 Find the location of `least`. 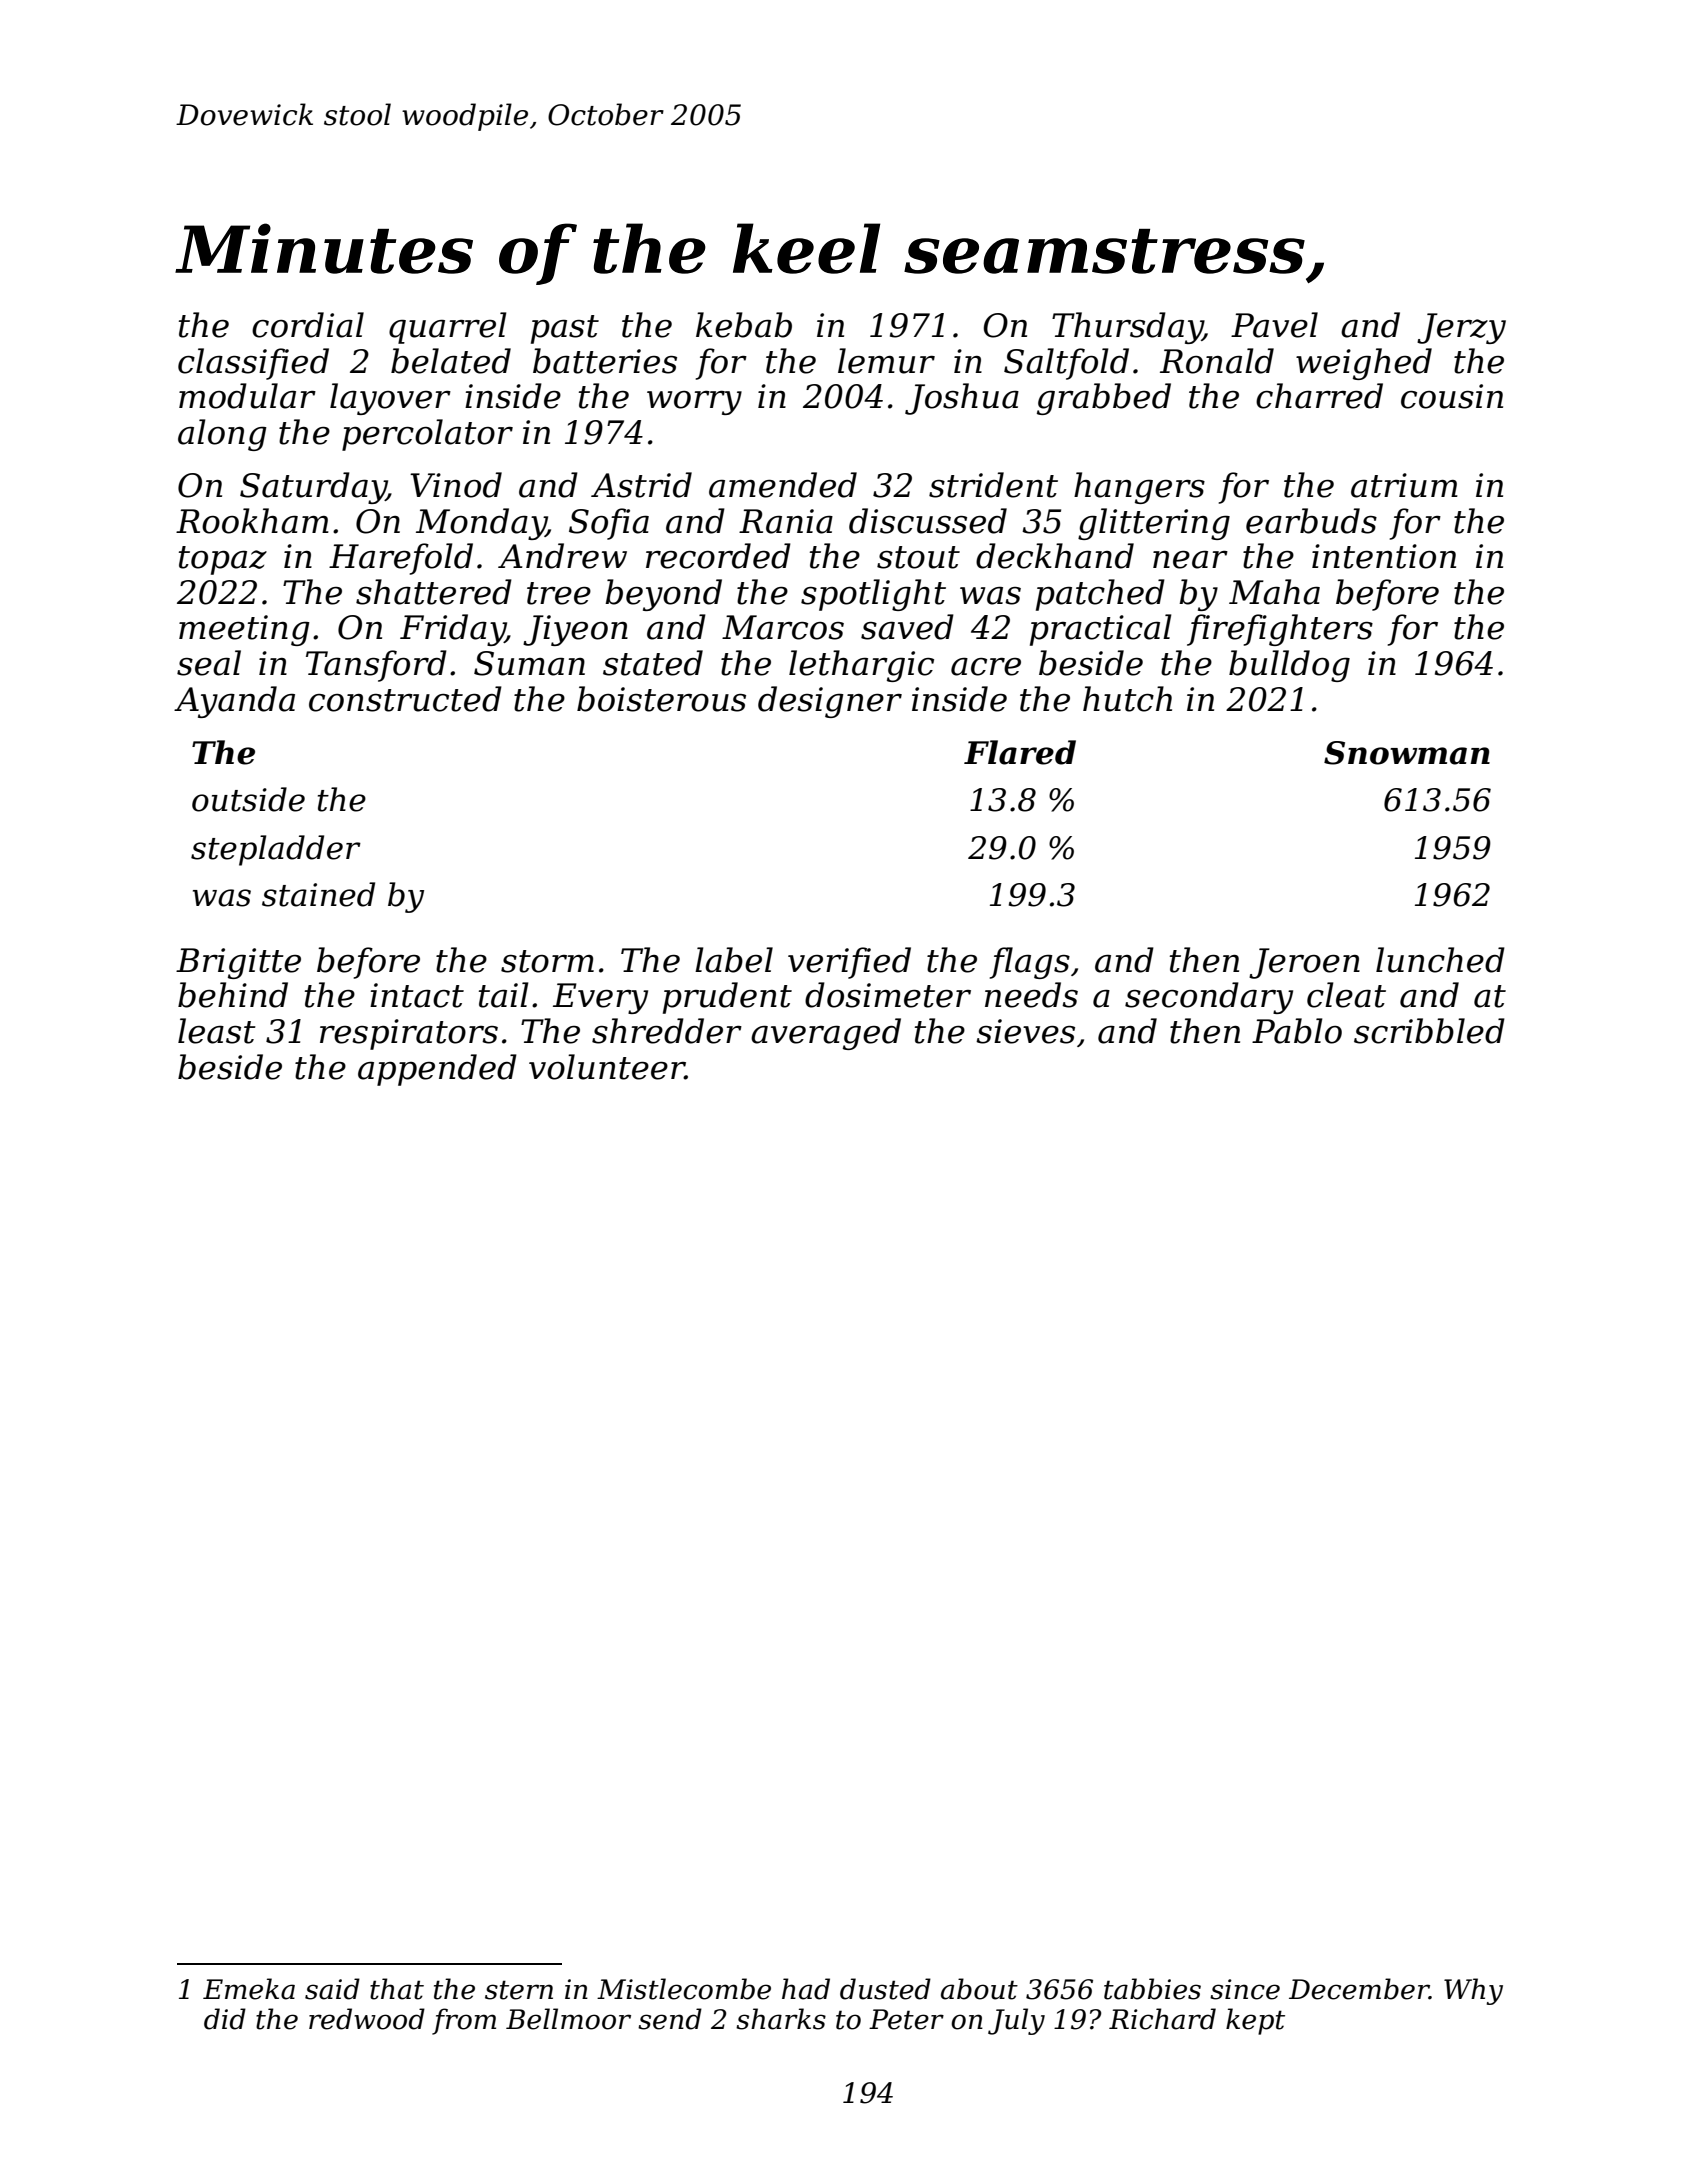

least is located at coordinates (217, 1031).
